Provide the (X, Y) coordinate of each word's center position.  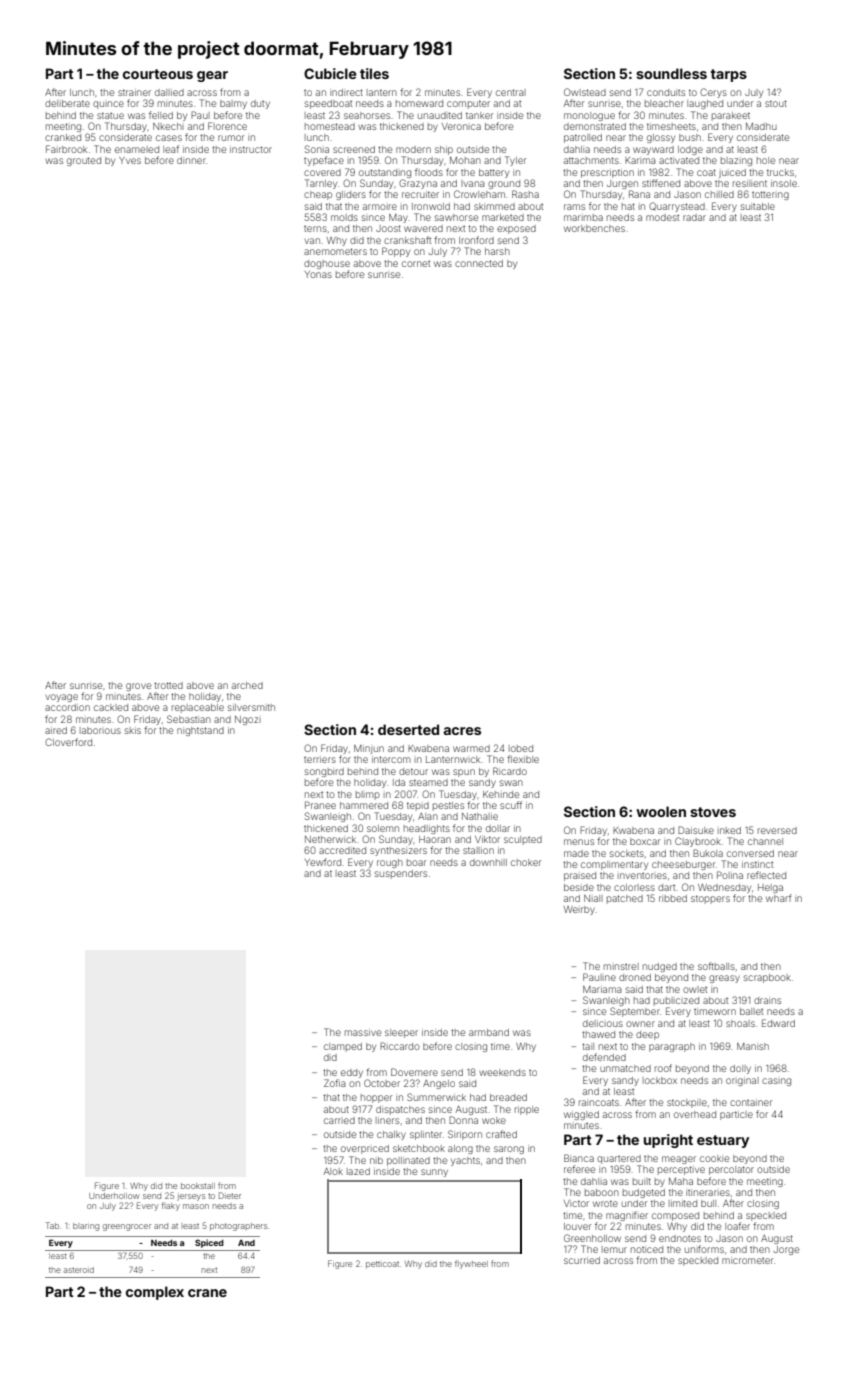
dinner (191, 160)
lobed (521, 748)
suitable (758, 206)
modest (662, 217)
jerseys (191, 1197)
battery (494, 173)
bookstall (198, 1186)
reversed (777, 830)
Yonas (318, 274)
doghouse (327, 264)
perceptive (681, 1170)
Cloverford (68, 742)
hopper (376, 1098)
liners (387, 1120)
